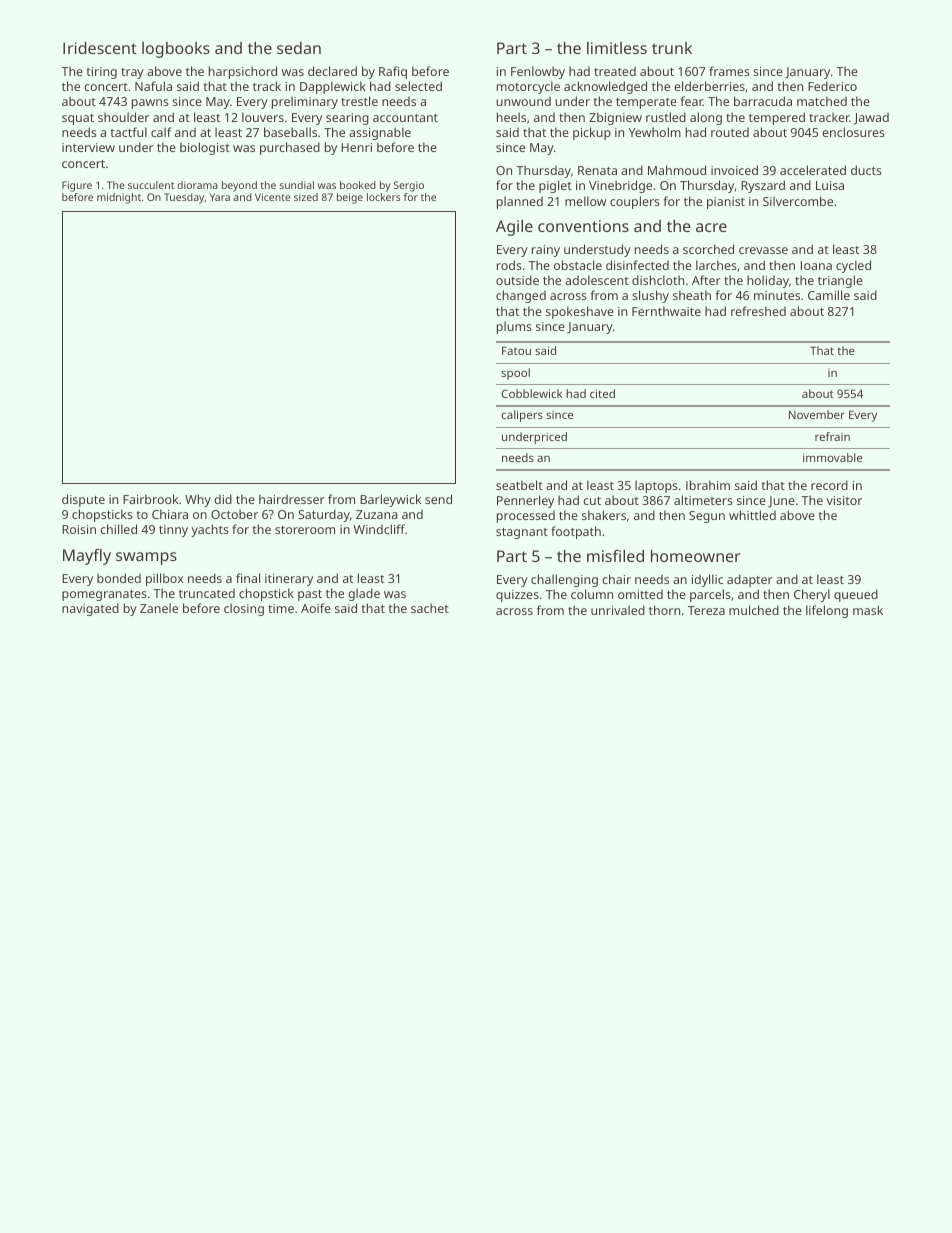 The image size is (952, 1233). I want to click on trunk, so click(672, 48).
